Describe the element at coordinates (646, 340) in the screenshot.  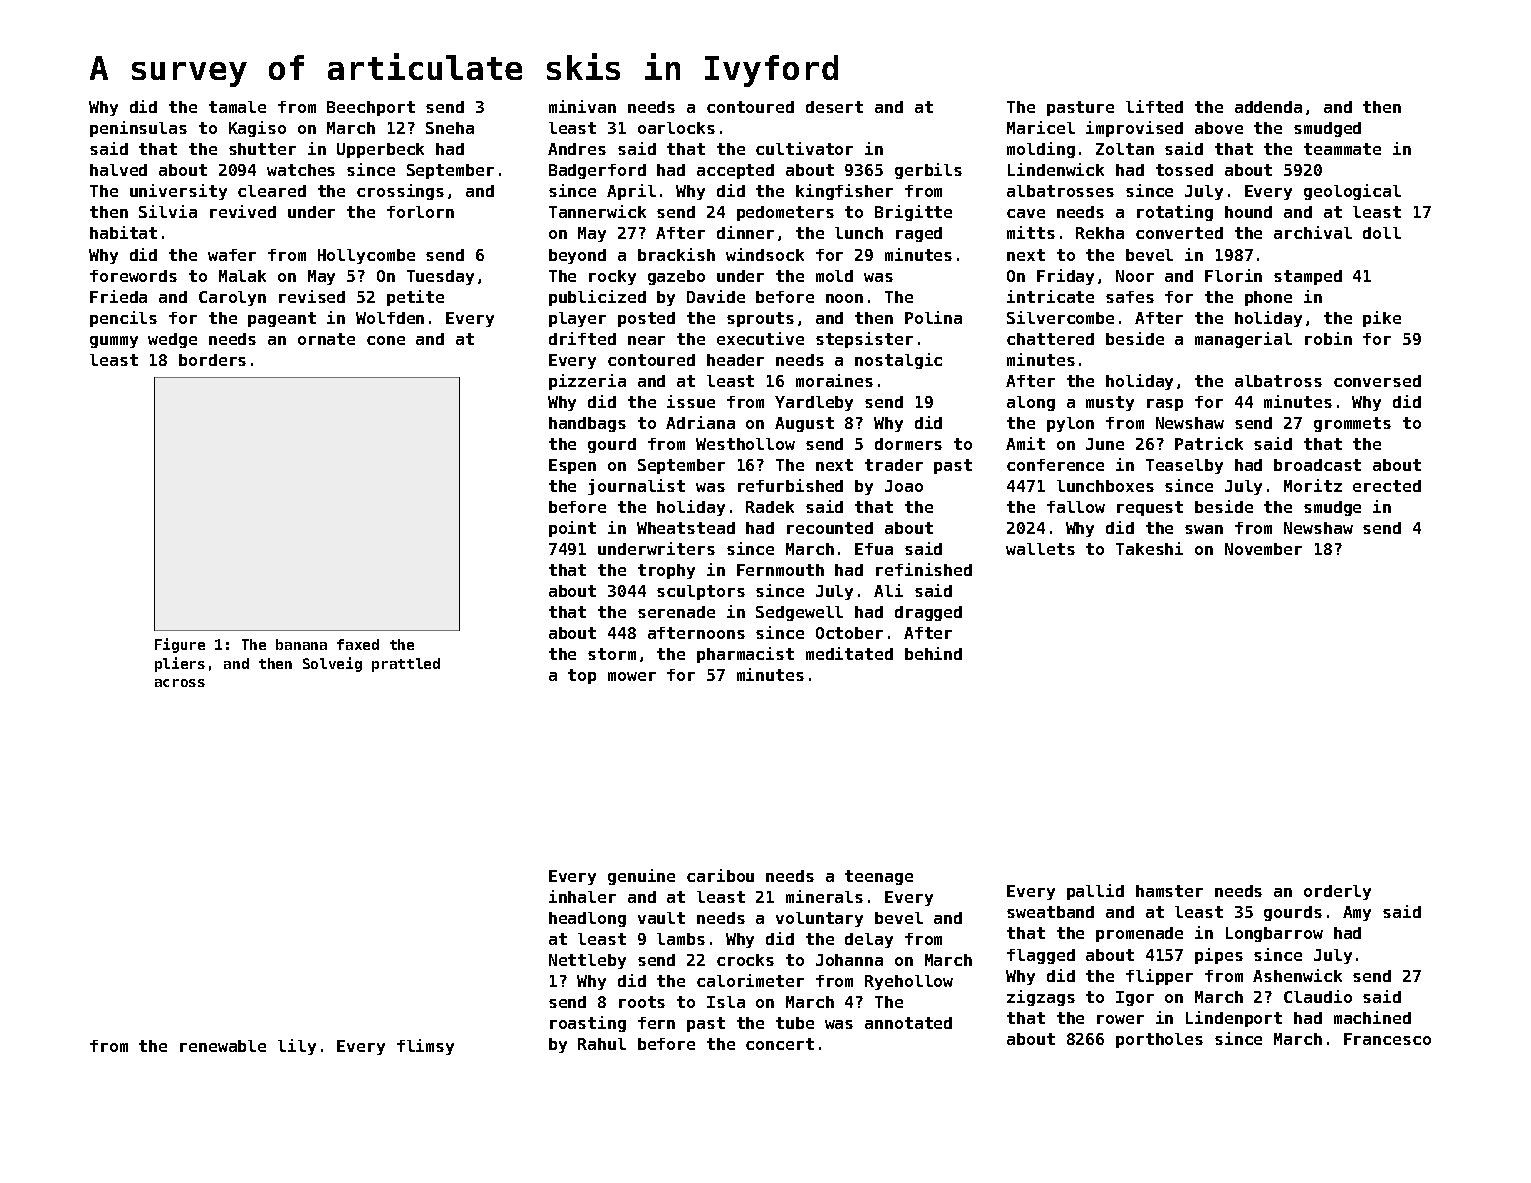
I see `near` at that location.
